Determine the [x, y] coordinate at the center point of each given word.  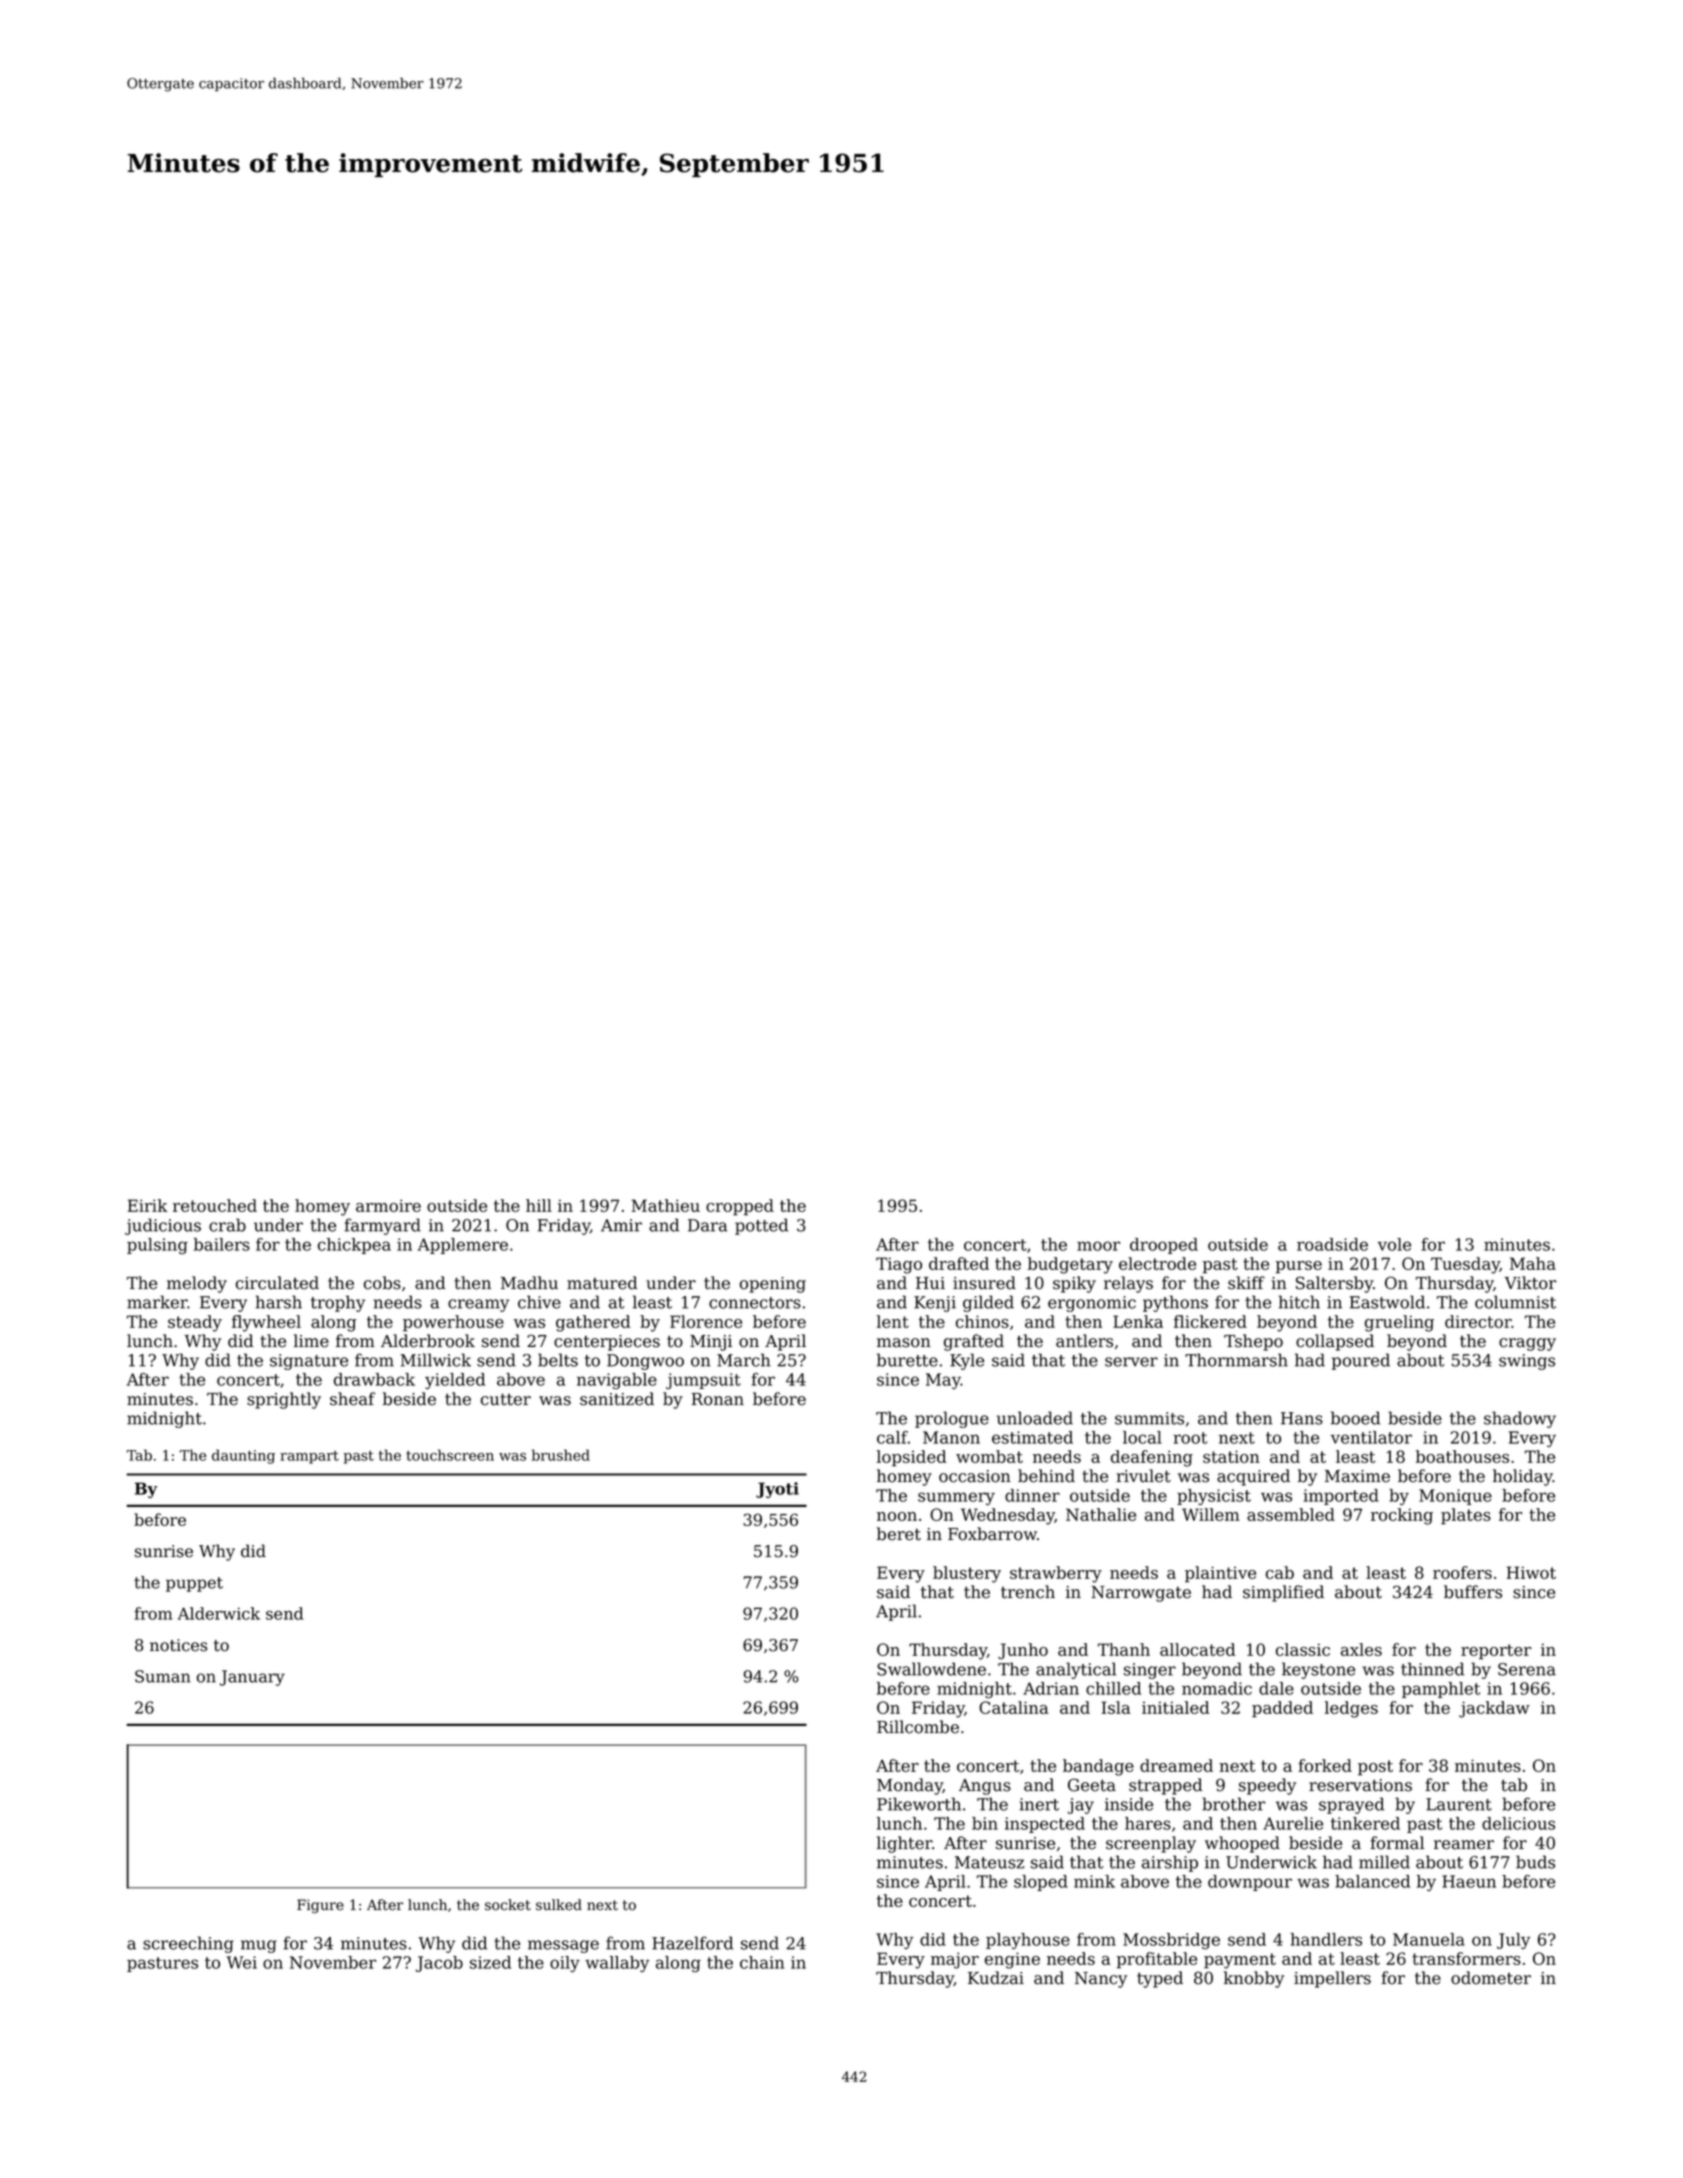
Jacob [439, 1964]
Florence [706, 1321]
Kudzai [996, 1978]
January [252, 1678]
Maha [1533, 1263]
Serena [1527, 1669]
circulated [277, 1283]
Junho [1023, 1651]
